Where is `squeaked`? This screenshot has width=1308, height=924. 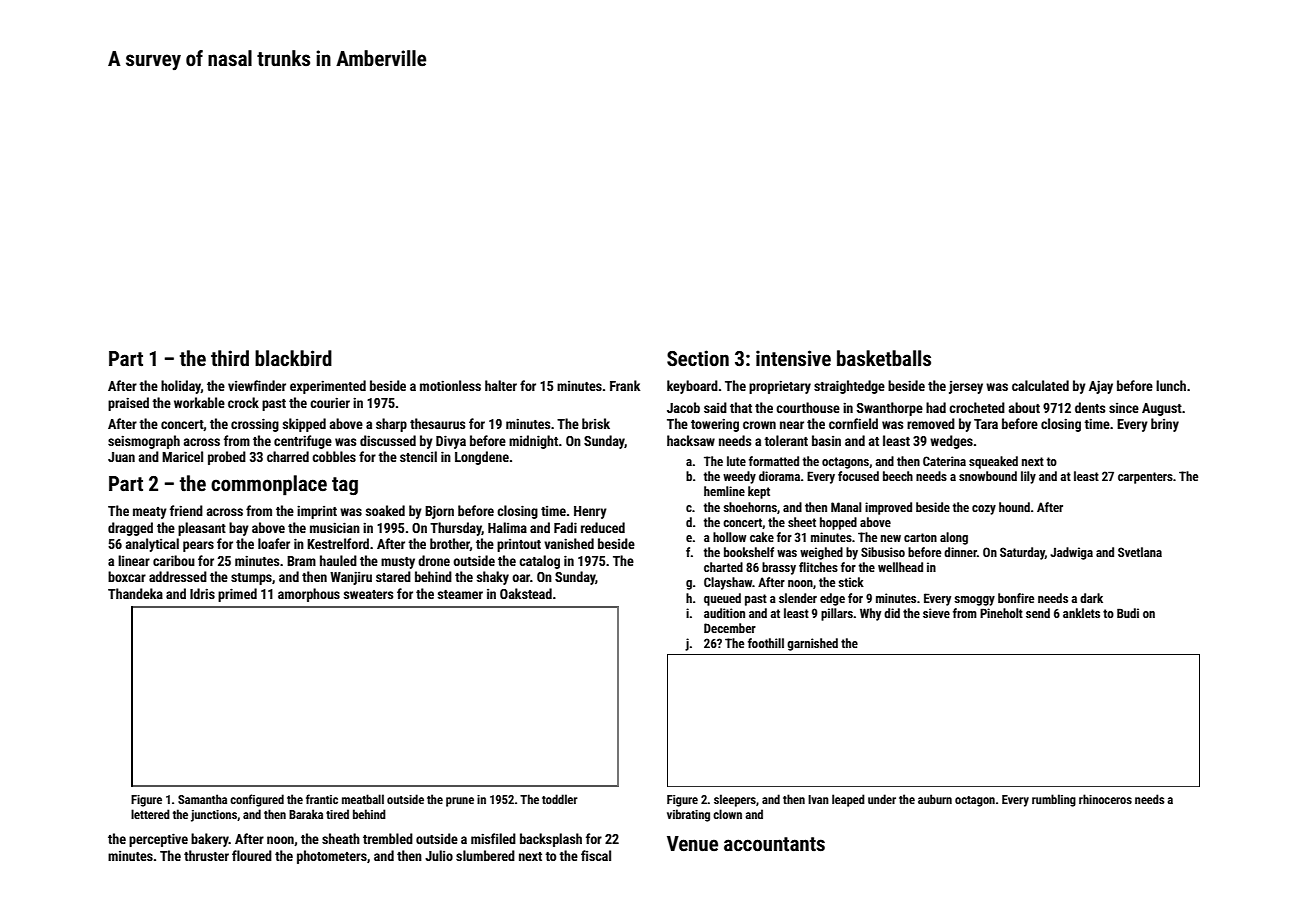 squeaked is located at coordinates (993, 462).
